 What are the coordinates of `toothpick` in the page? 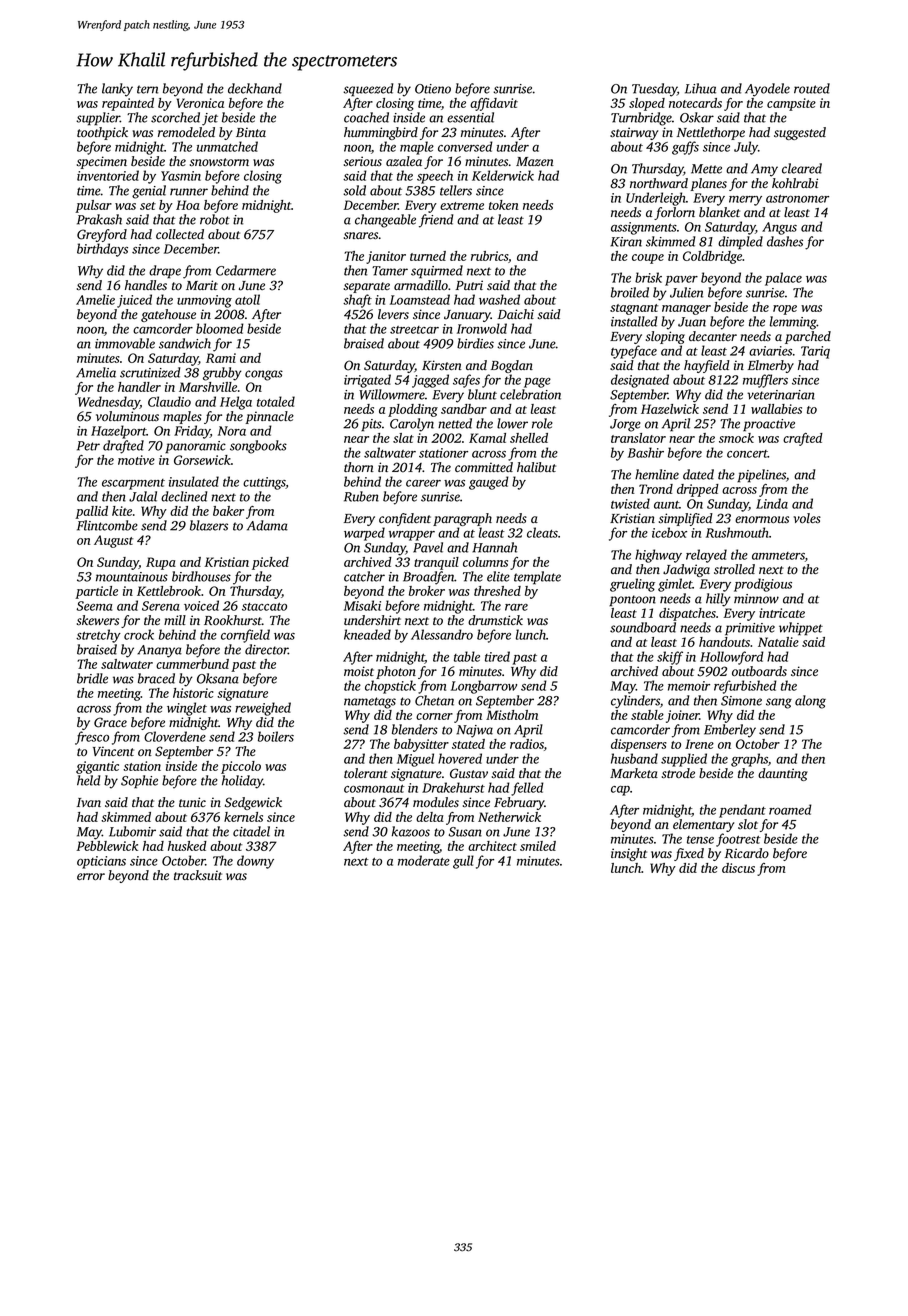 It's located at (102, 133).
